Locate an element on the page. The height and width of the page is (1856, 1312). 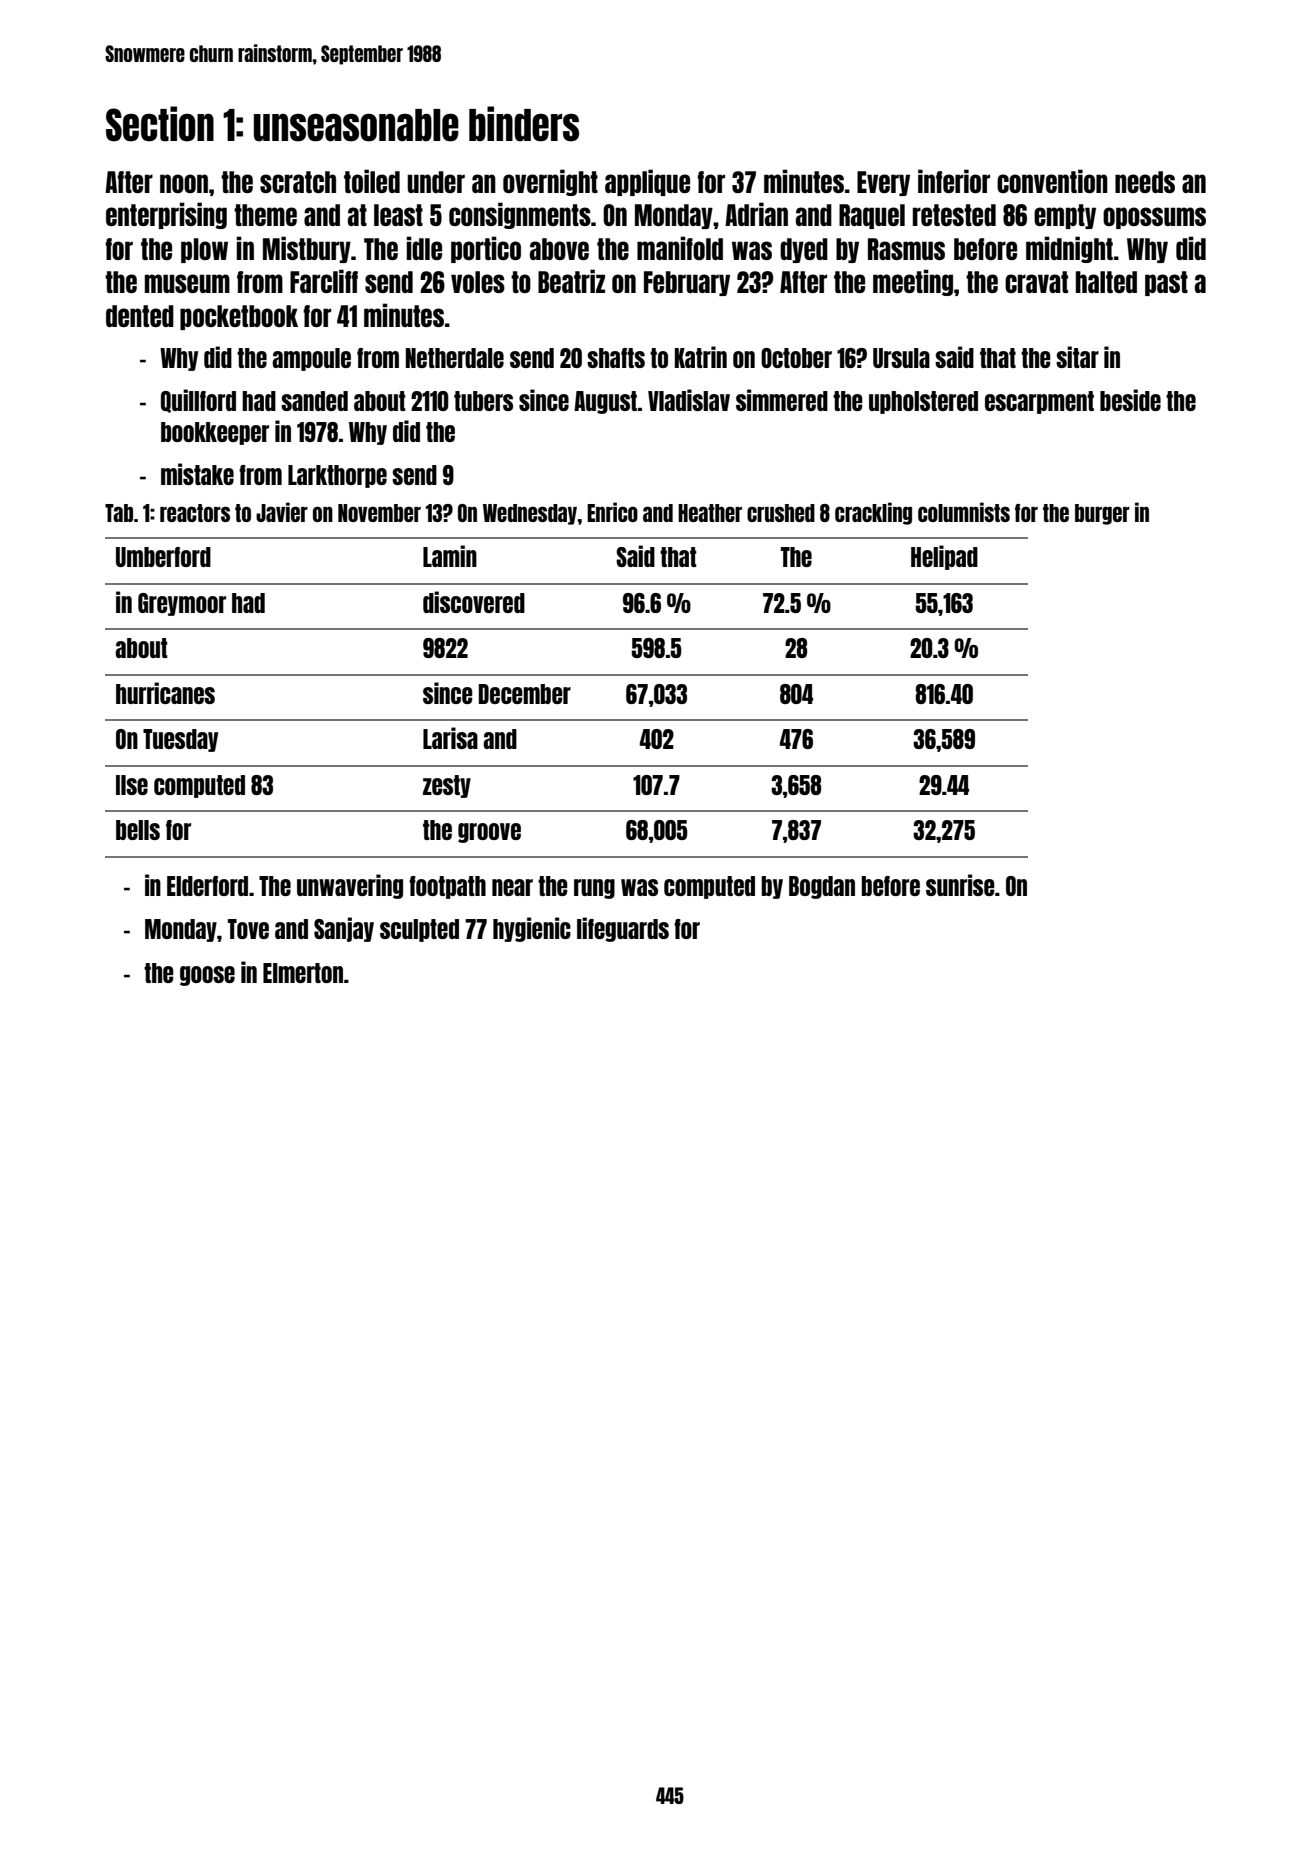
portico is located at coordinates (486, 249).
